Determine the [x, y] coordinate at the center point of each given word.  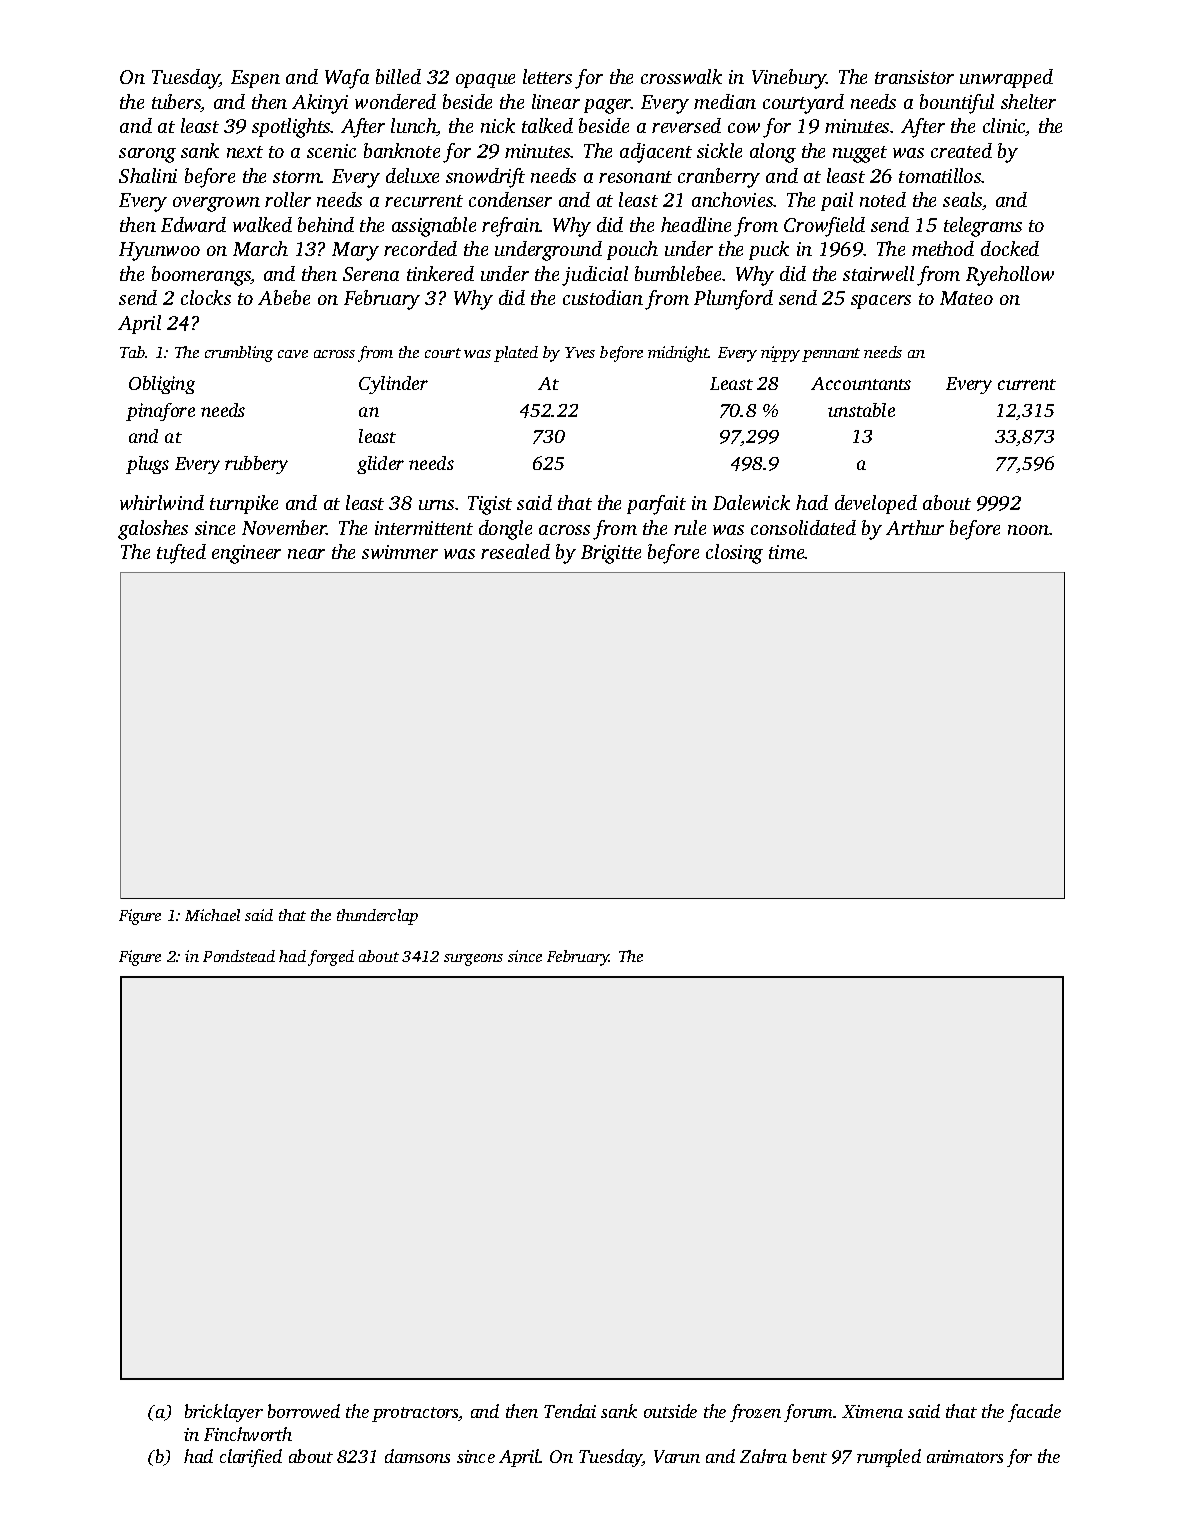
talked [547, 125]
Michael [212, 915]
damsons [417, 1456]
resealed [515, 551]
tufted [181, 554]
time [787, 552]
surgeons [473, 960]
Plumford [733, 300]
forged [331, 958]
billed [398, 76]
